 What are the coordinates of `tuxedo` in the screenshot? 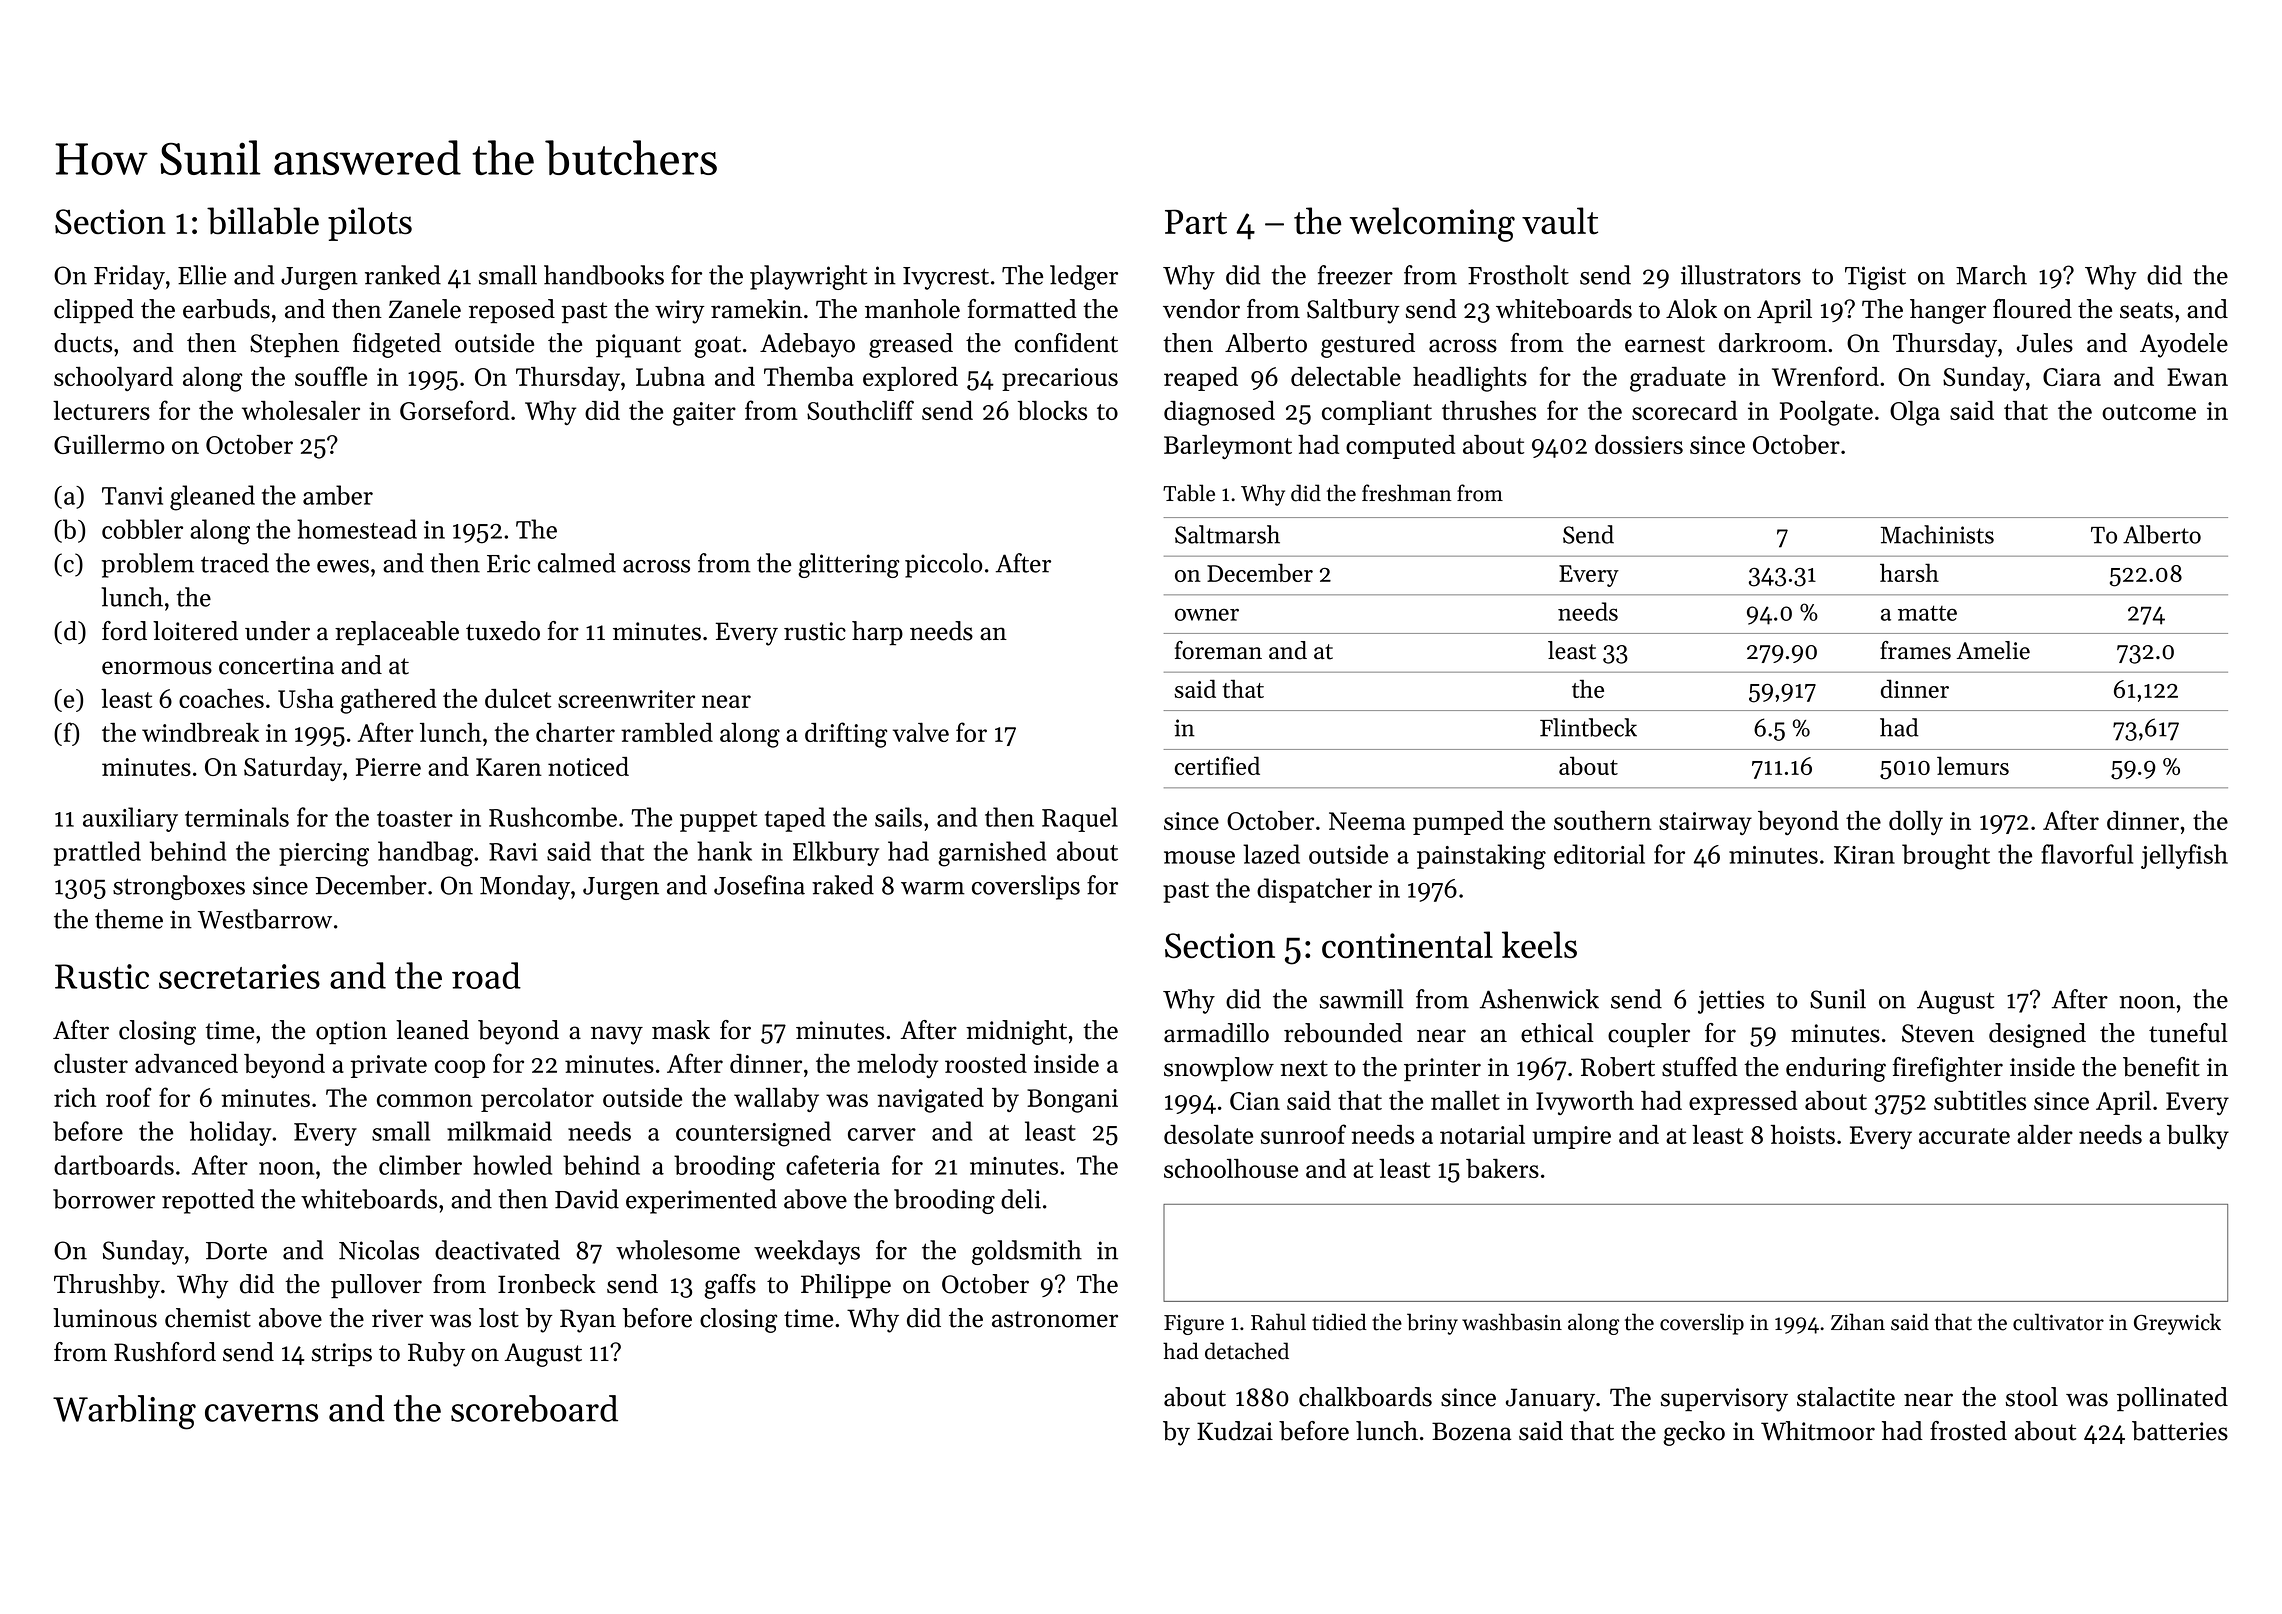 It's located at (503, 631).
